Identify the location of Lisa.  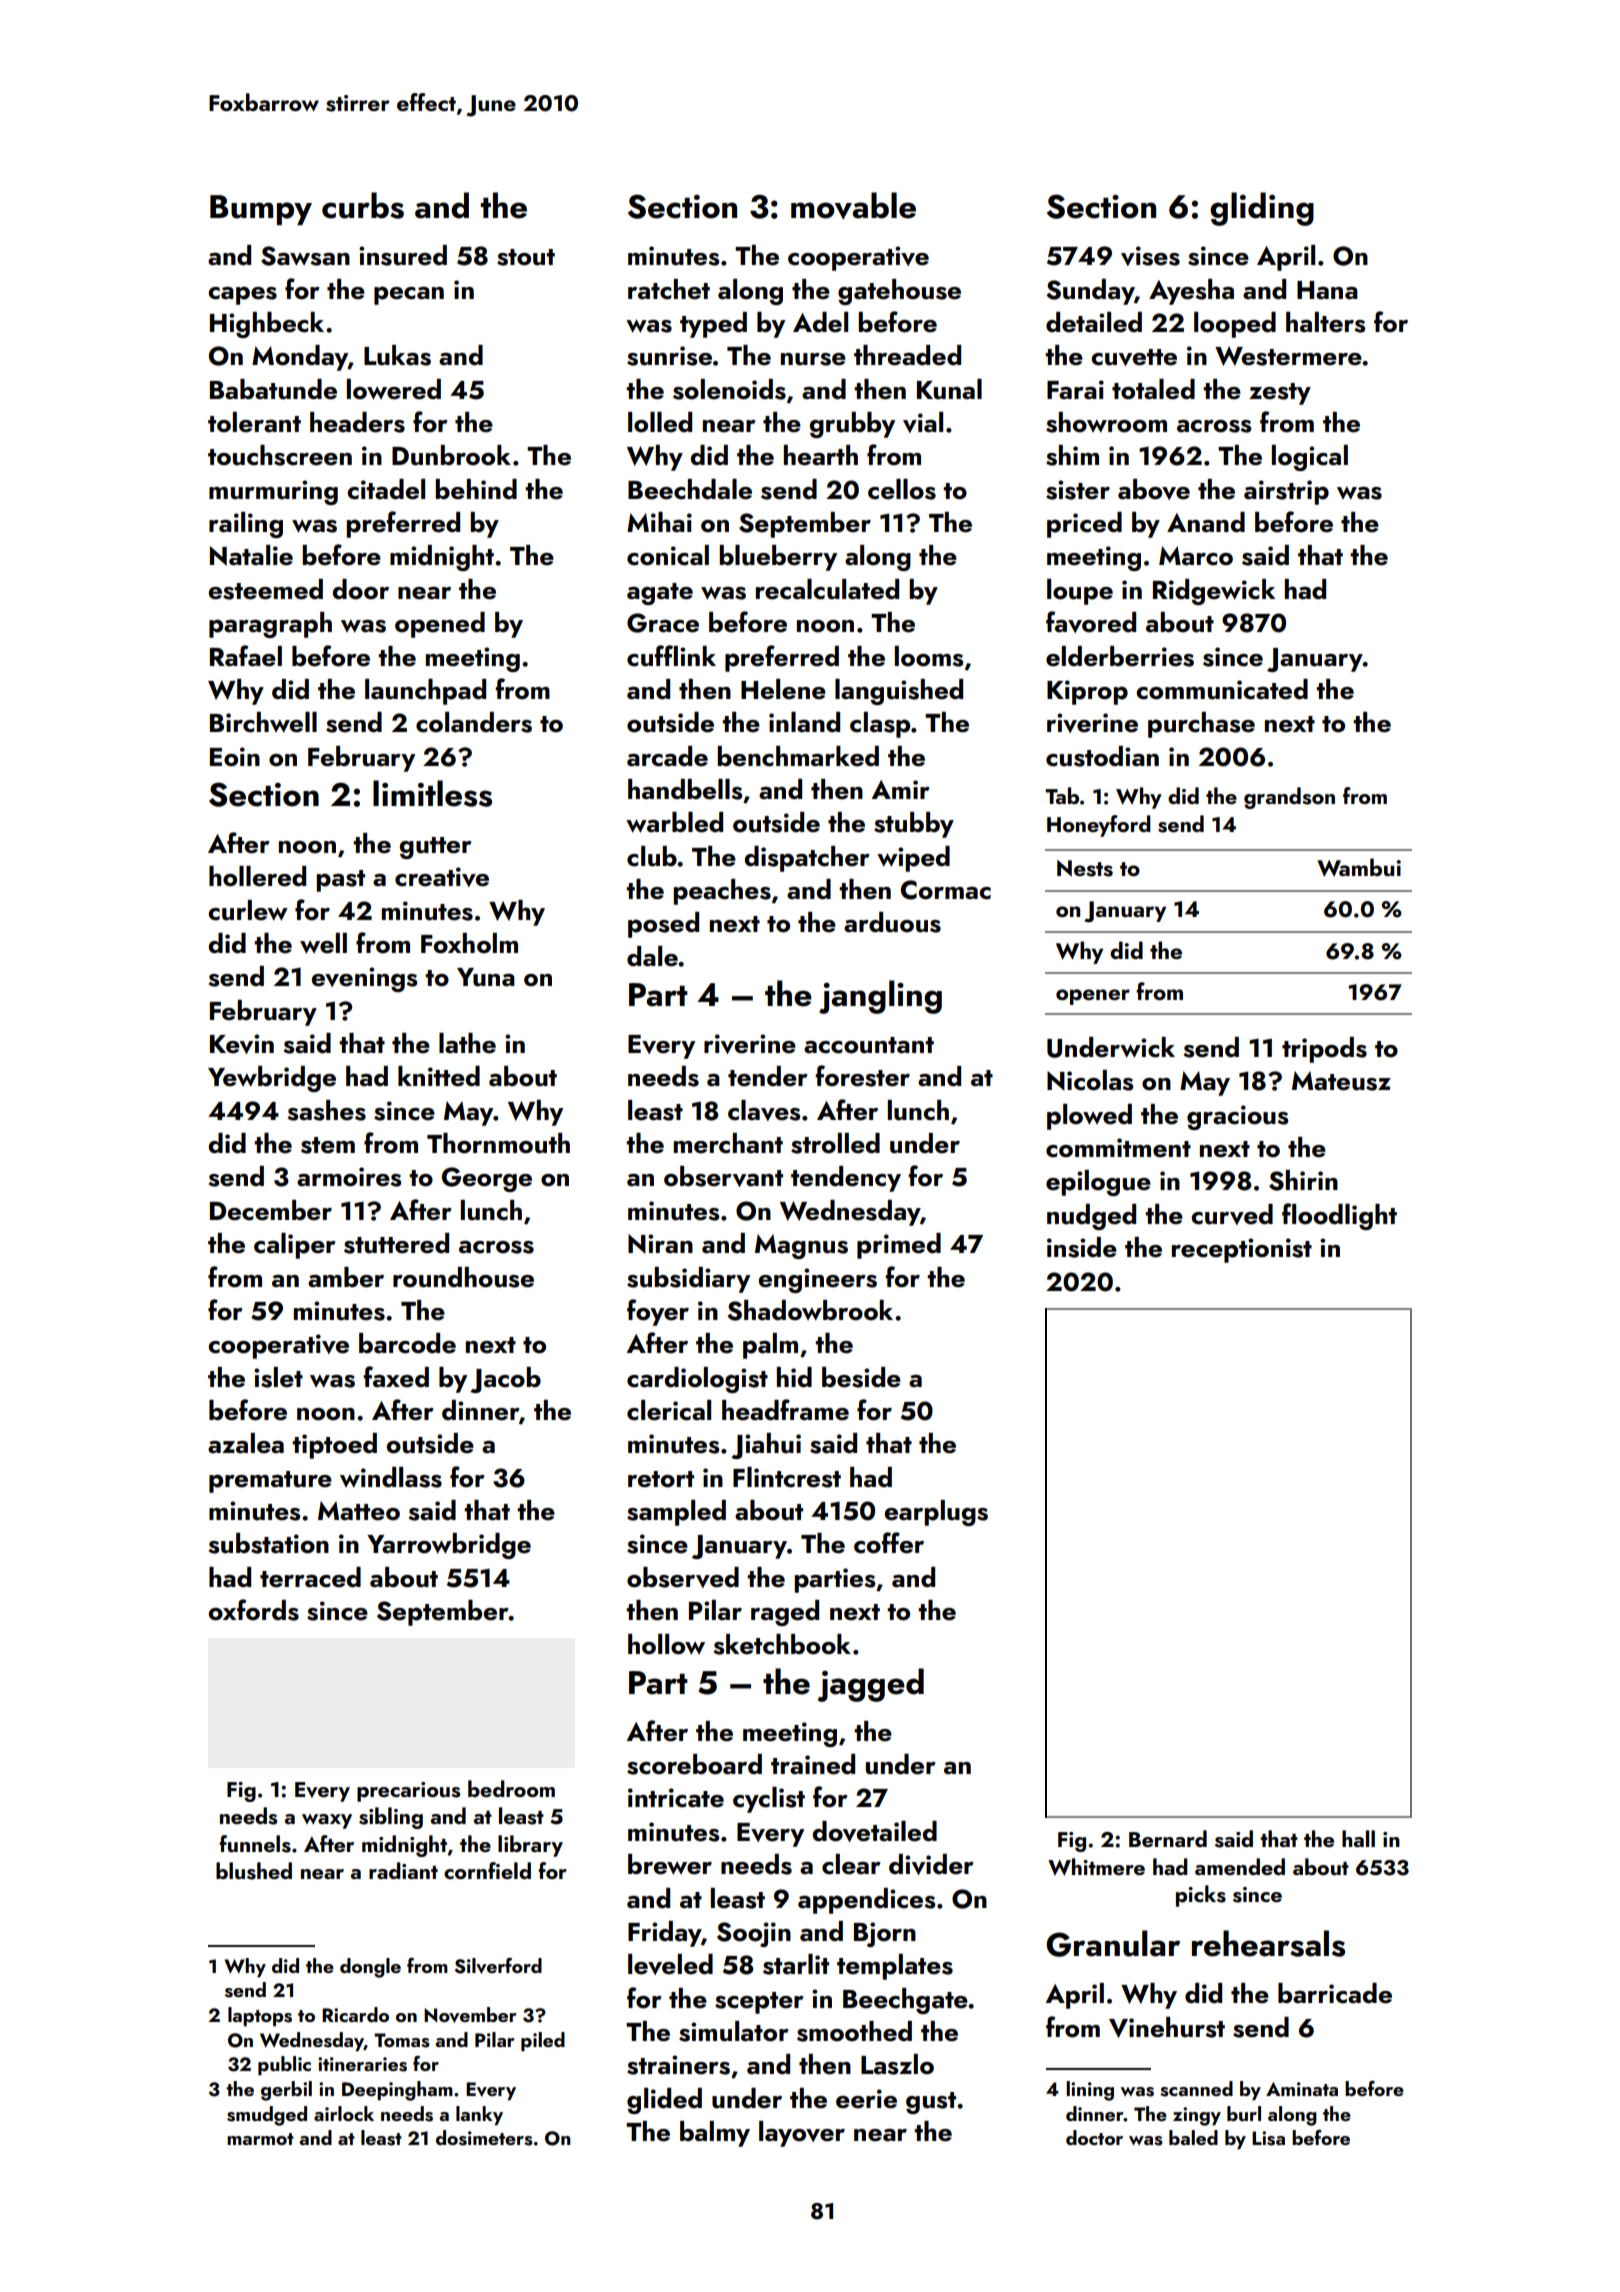
(1268, 2138).
